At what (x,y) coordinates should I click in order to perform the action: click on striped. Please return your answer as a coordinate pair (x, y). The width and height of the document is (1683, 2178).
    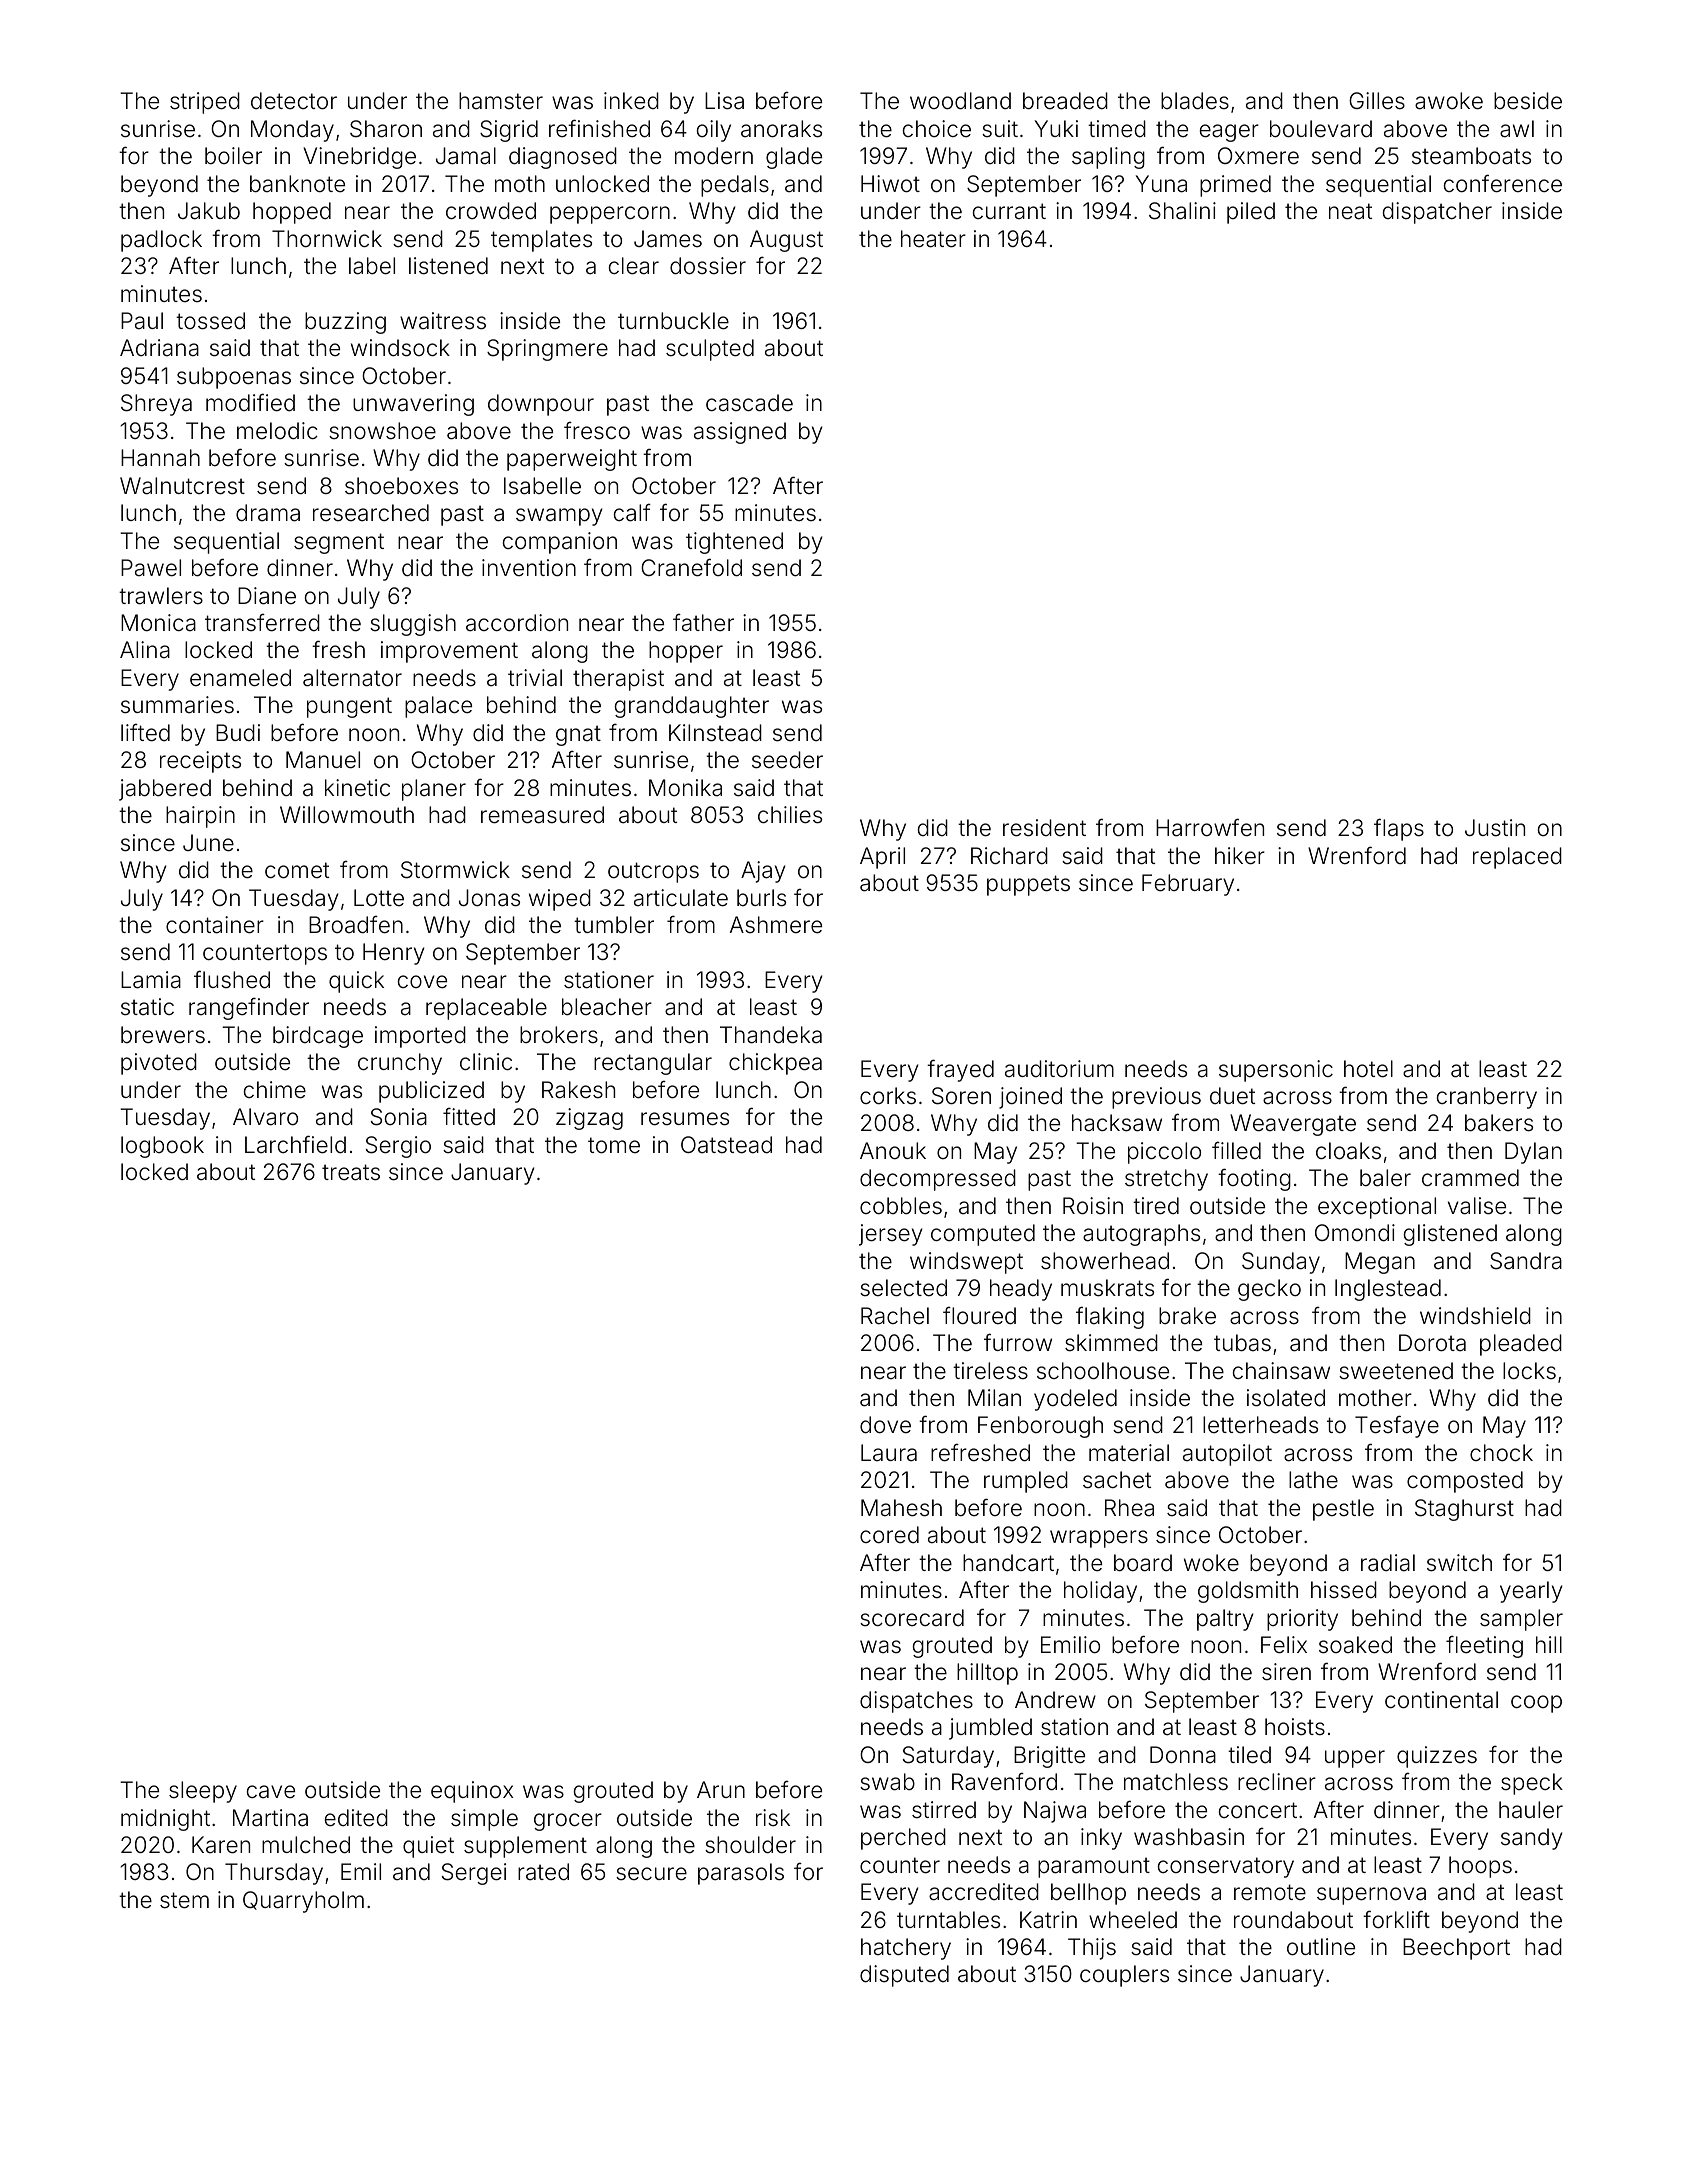
    Looking at the image, I should click on (205, 103).
